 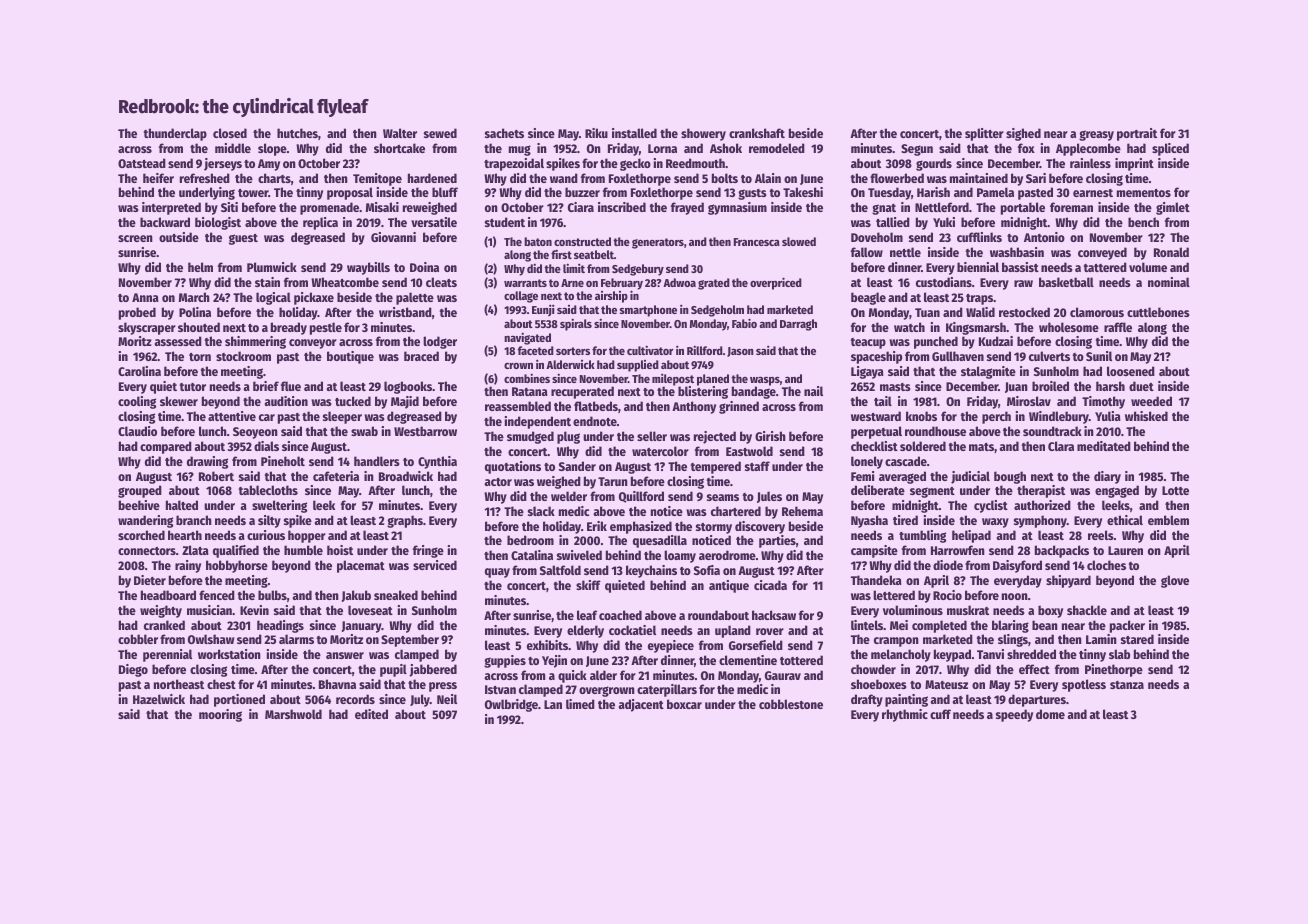 I want to click on cafeteria, so click(x=336, y=476).
